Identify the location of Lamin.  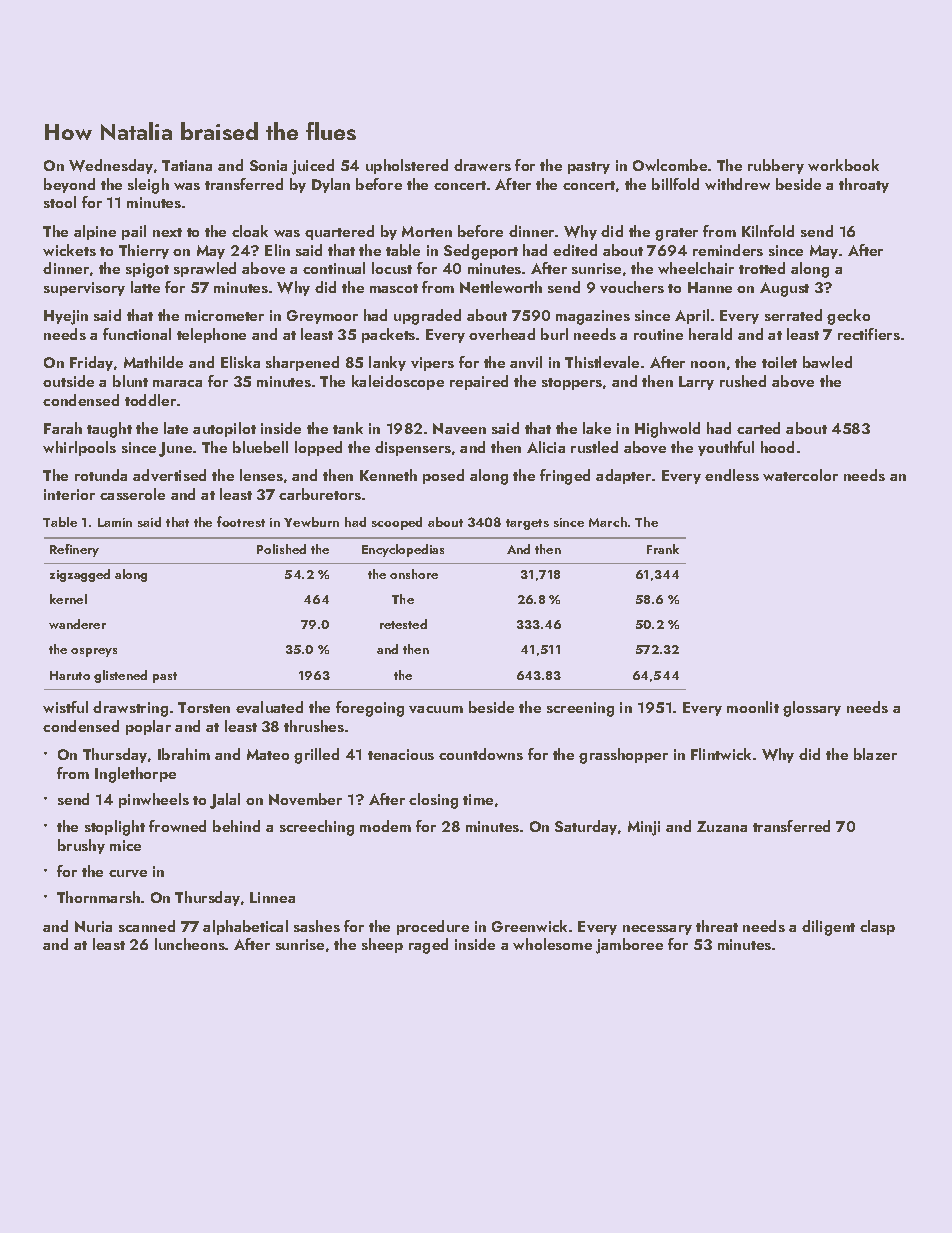
(115, 522).
